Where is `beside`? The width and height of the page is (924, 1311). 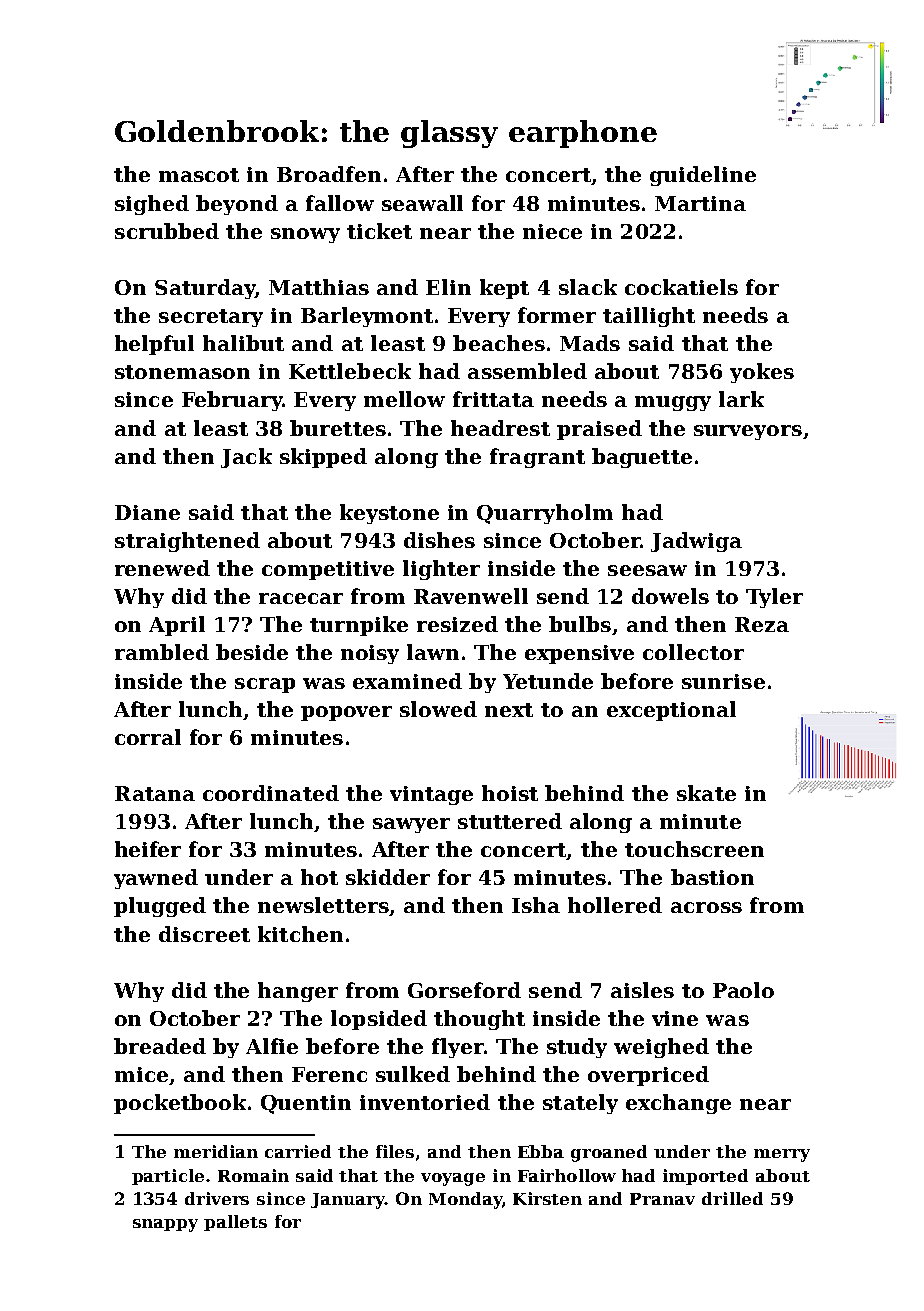 beside is located at coordinates (252, 652).
